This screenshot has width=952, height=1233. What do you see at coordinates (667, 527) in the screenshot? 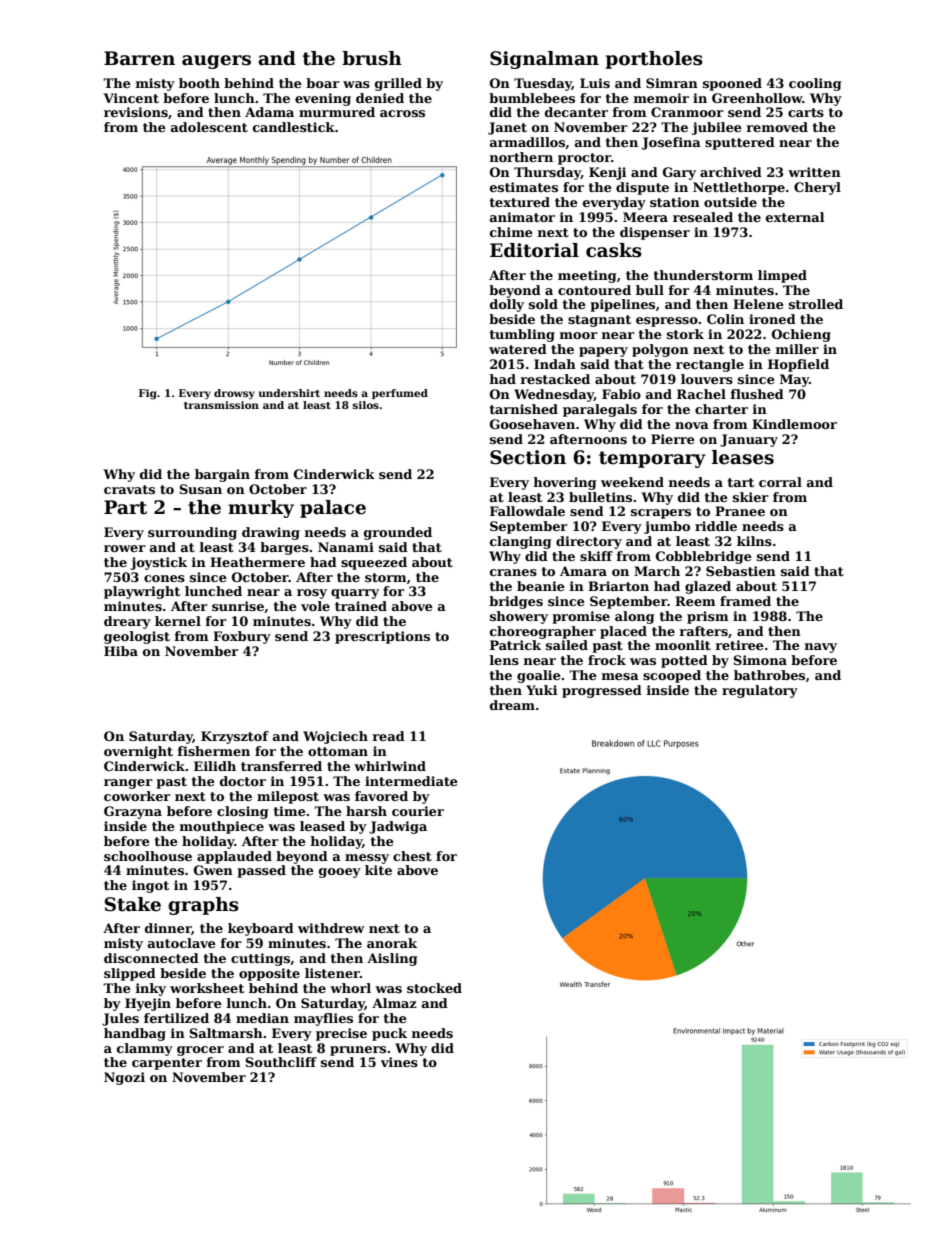
I see `jumbo` at bounding box center [667, 527].
